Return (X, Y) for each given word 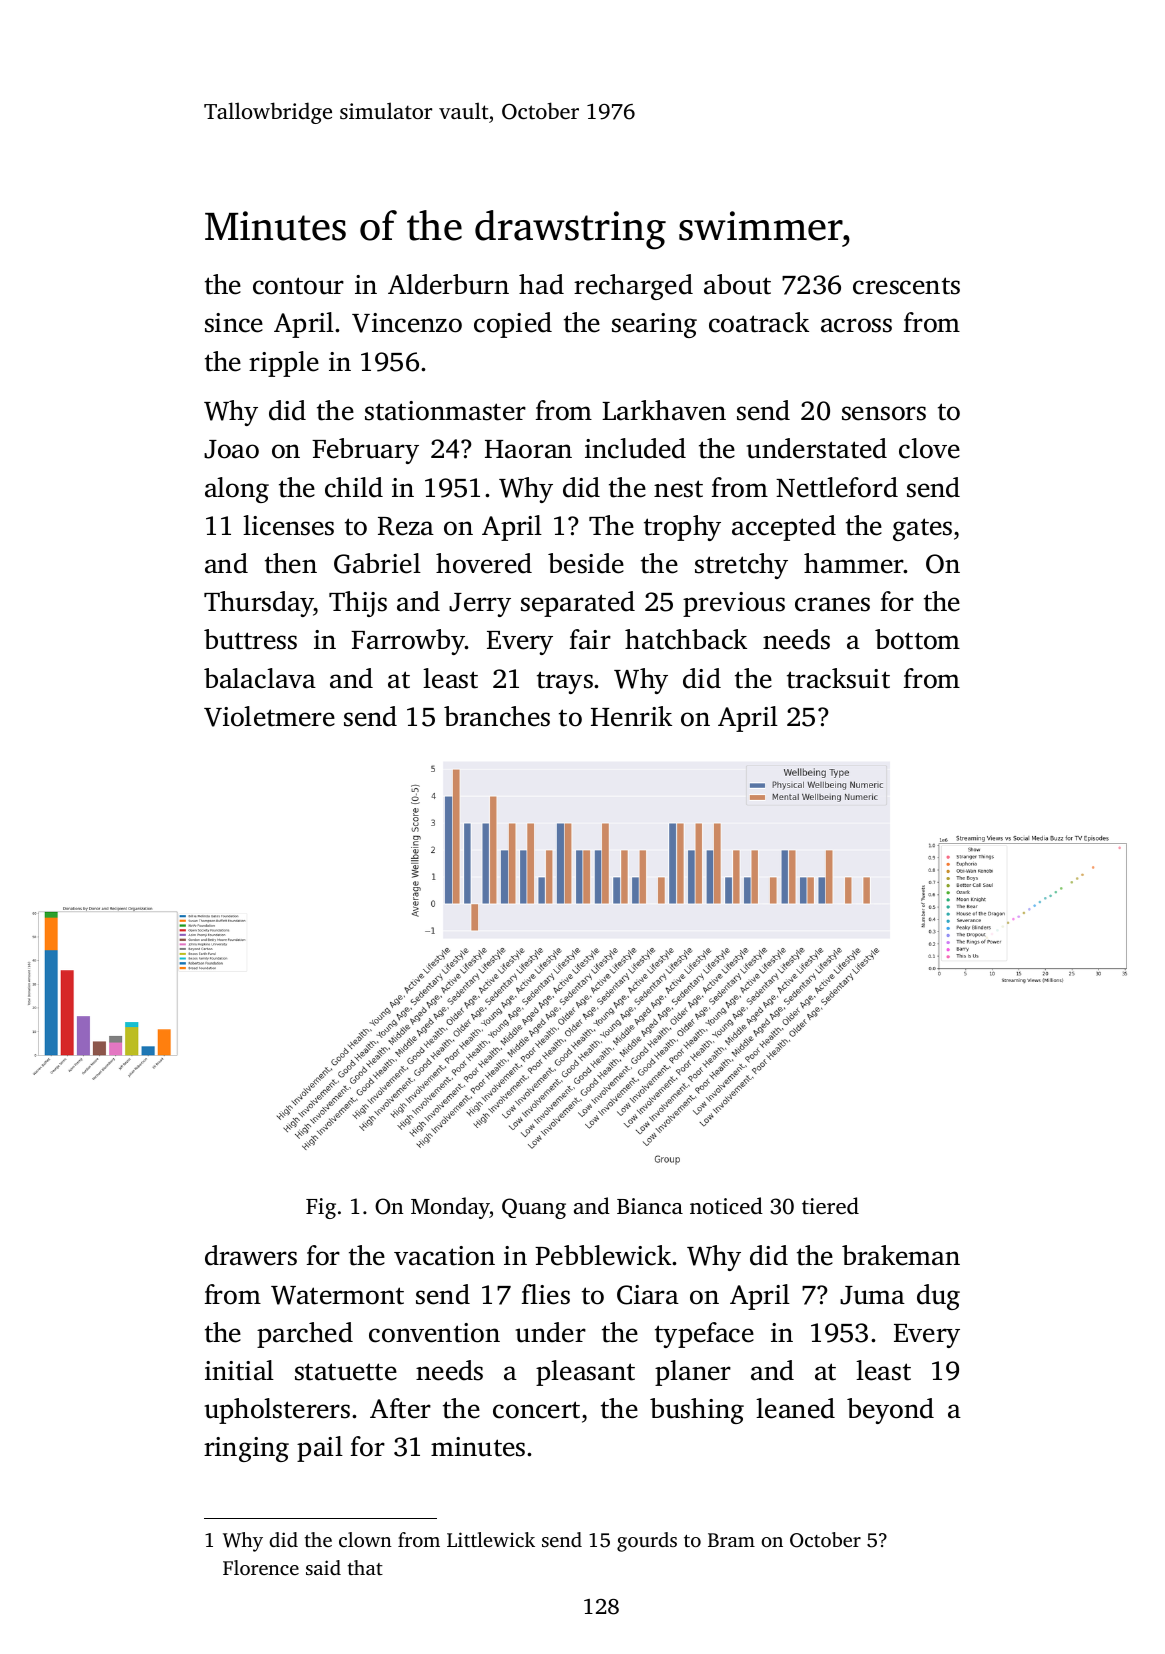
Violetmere (269, 716)
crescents (906, 286)
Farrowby (408, 642)
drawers (251, 1255)
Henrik (631, 716)
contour (298, 286)
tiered (830, 1205)
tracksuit (838, 678)
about (737, 284)
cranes (832, 604)
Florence (261, 1567)
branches (497, 716)
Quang (534, 1208)
